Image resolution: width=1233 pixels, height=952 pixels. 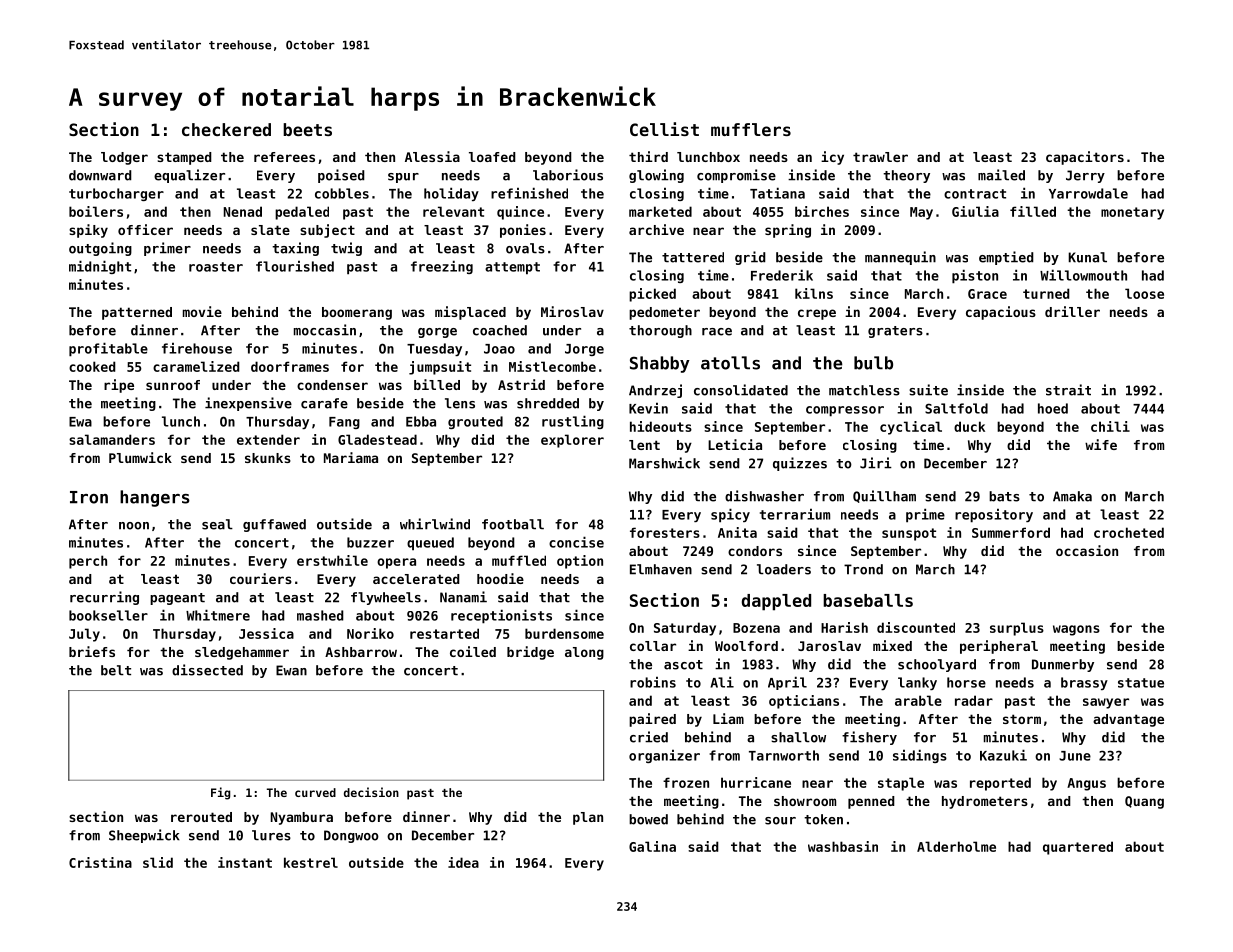 What do you see at coordinates (880, 157) in the document?
I see `trawler` at bounding box center [880, 157].
